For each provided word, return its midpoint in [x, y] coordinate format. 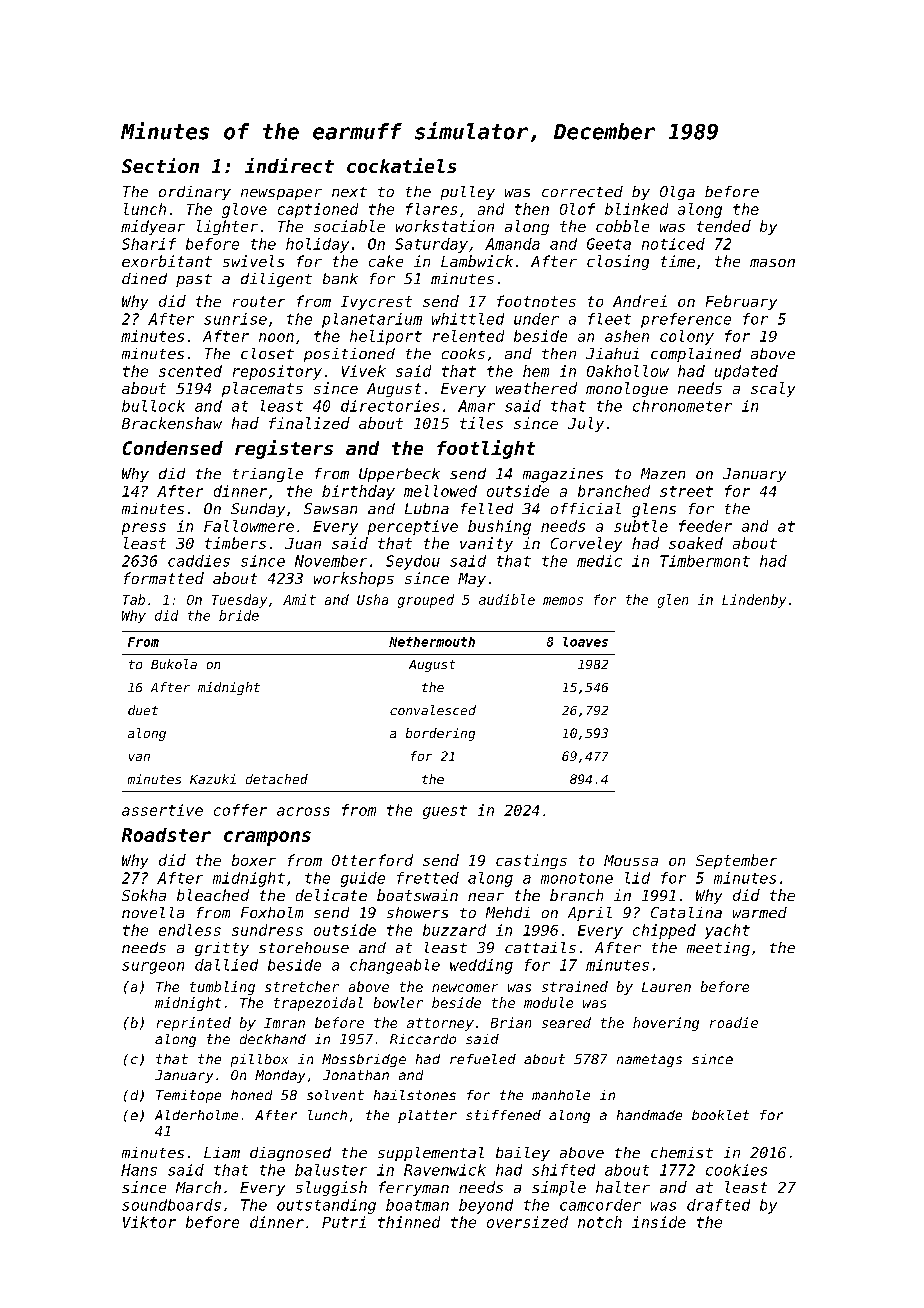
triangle [268, 475]
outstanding [326, 1206]
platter [427, 1116]
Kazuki [213, 779]
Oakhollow [628, 371]
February [741, 302]
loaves [585, 642]
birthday [358, 492]
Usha [372, 599]
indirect [289, 165]
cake [386, 261]
